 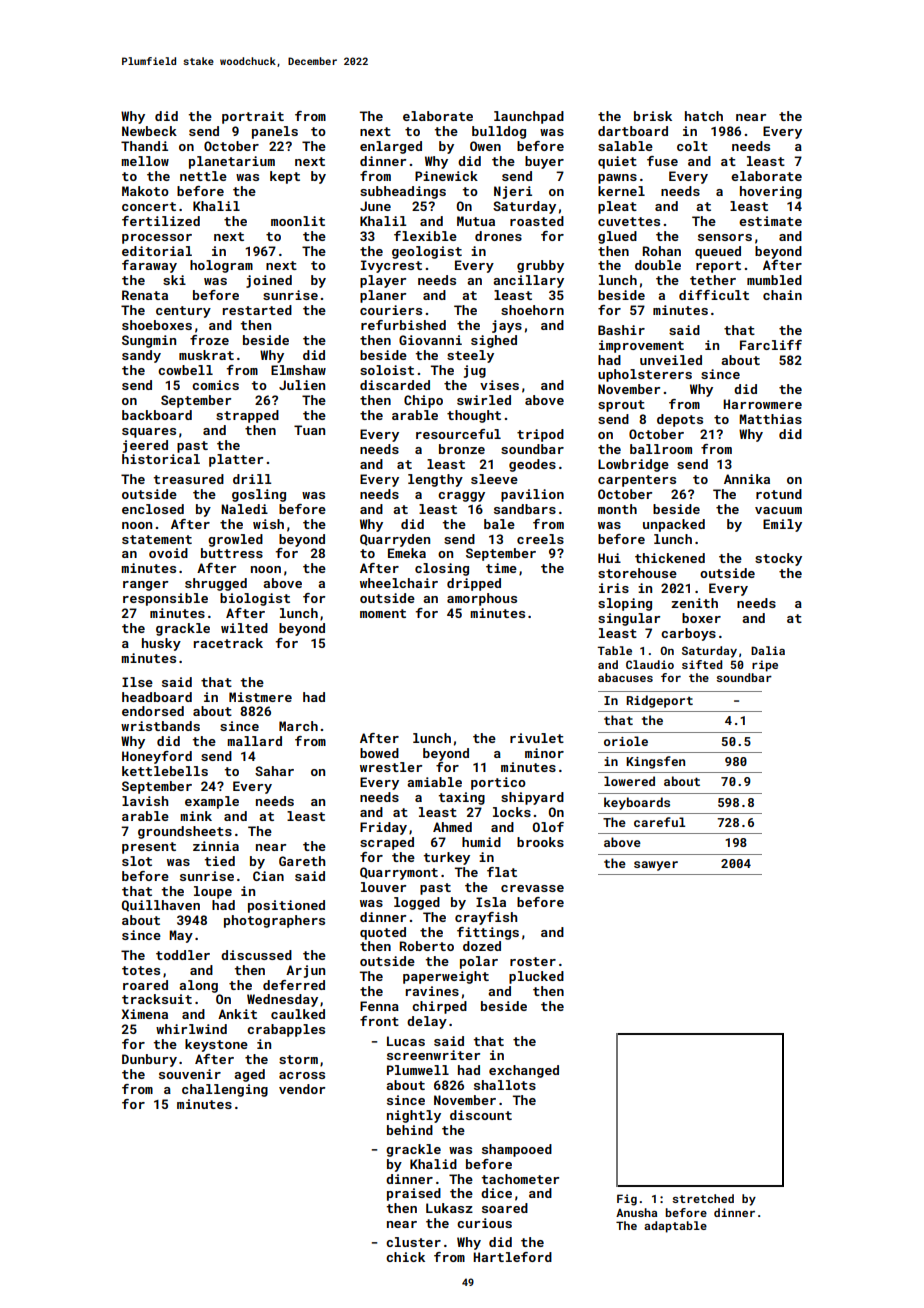 I want to click on portrait, so click(x=253, y=117).
